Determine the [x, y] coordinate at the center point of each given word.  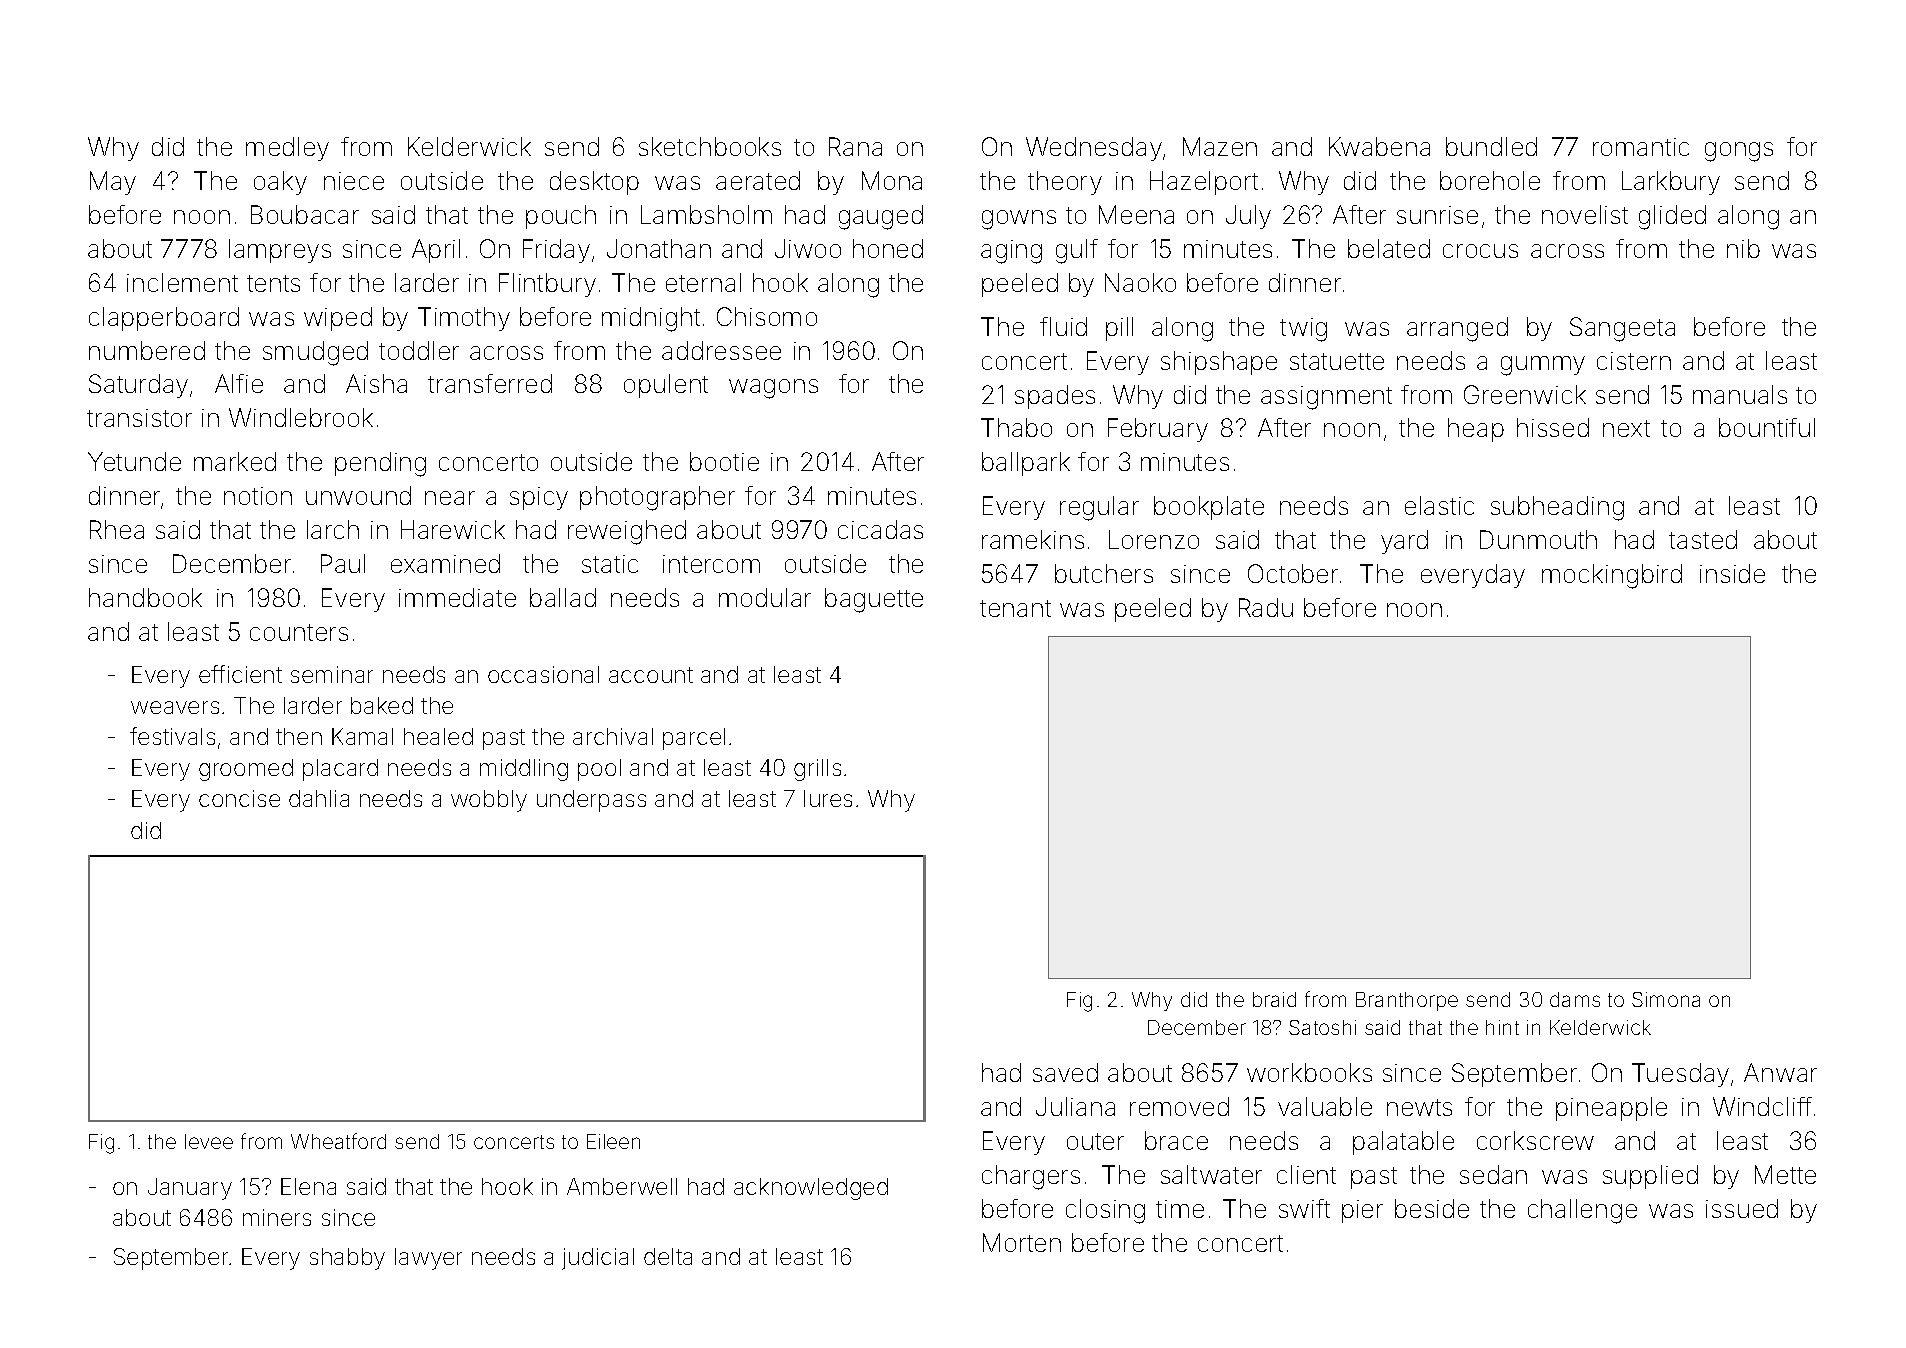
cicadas [880, 529]
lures [828, 798]
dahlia [319, 798]
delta [668, 1256]
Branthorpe [1407, 1001]
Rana [855, 146]
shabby [347, 1259]
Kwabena [1379, 146]
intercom [711, 564]
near [450, 498]
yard [1404, 542]
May [113, 183]
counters [299, 632]
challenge [1582, 1211]
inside [1732, 573]
